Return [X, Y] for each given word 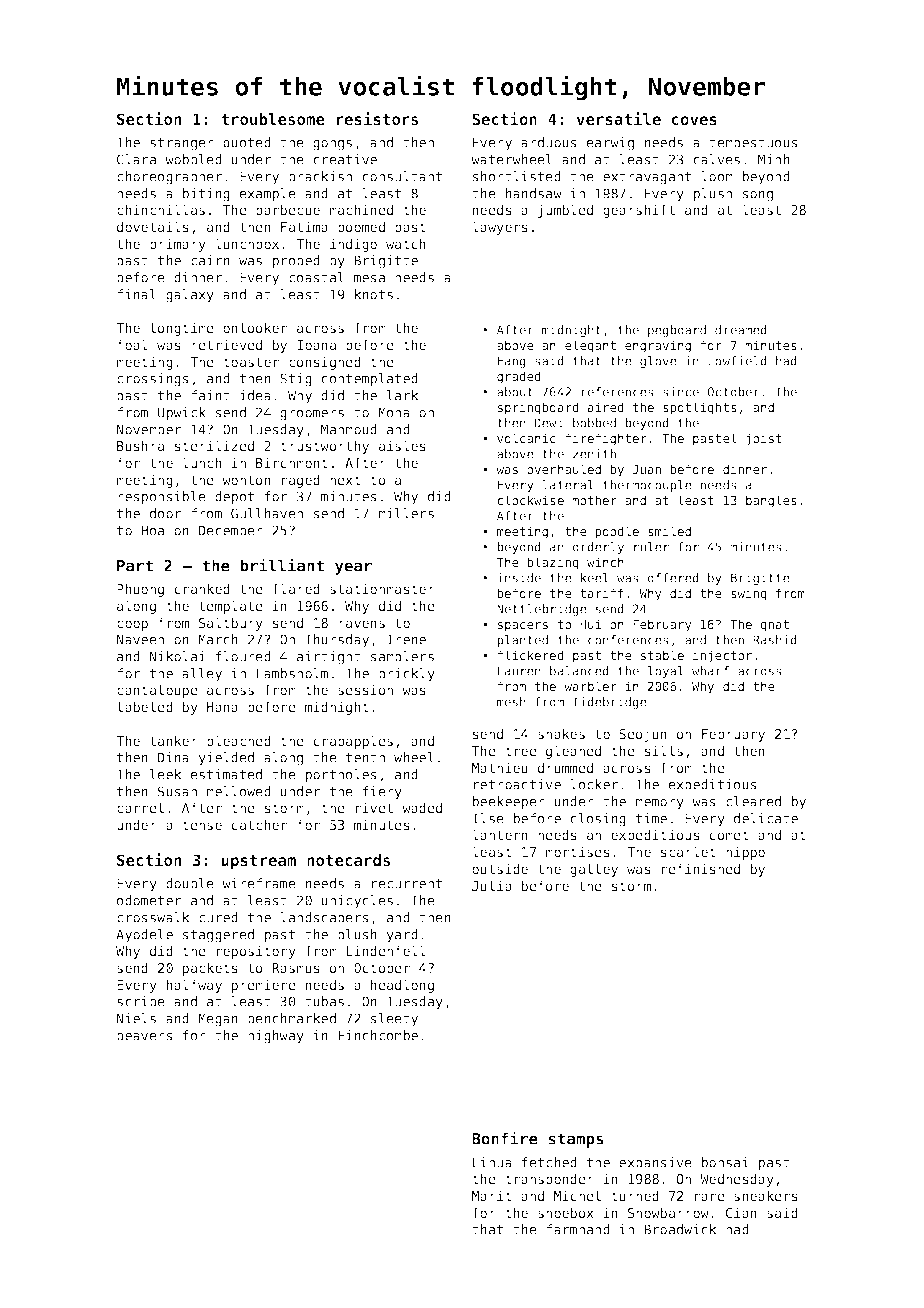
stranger [182, 144]
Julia [492, 885]
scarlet [688, 851]
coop [132, 625]
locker [594, 784]
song [758, 196]
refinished [701, 868]
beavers [145, 1035]
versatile [618, 118]
